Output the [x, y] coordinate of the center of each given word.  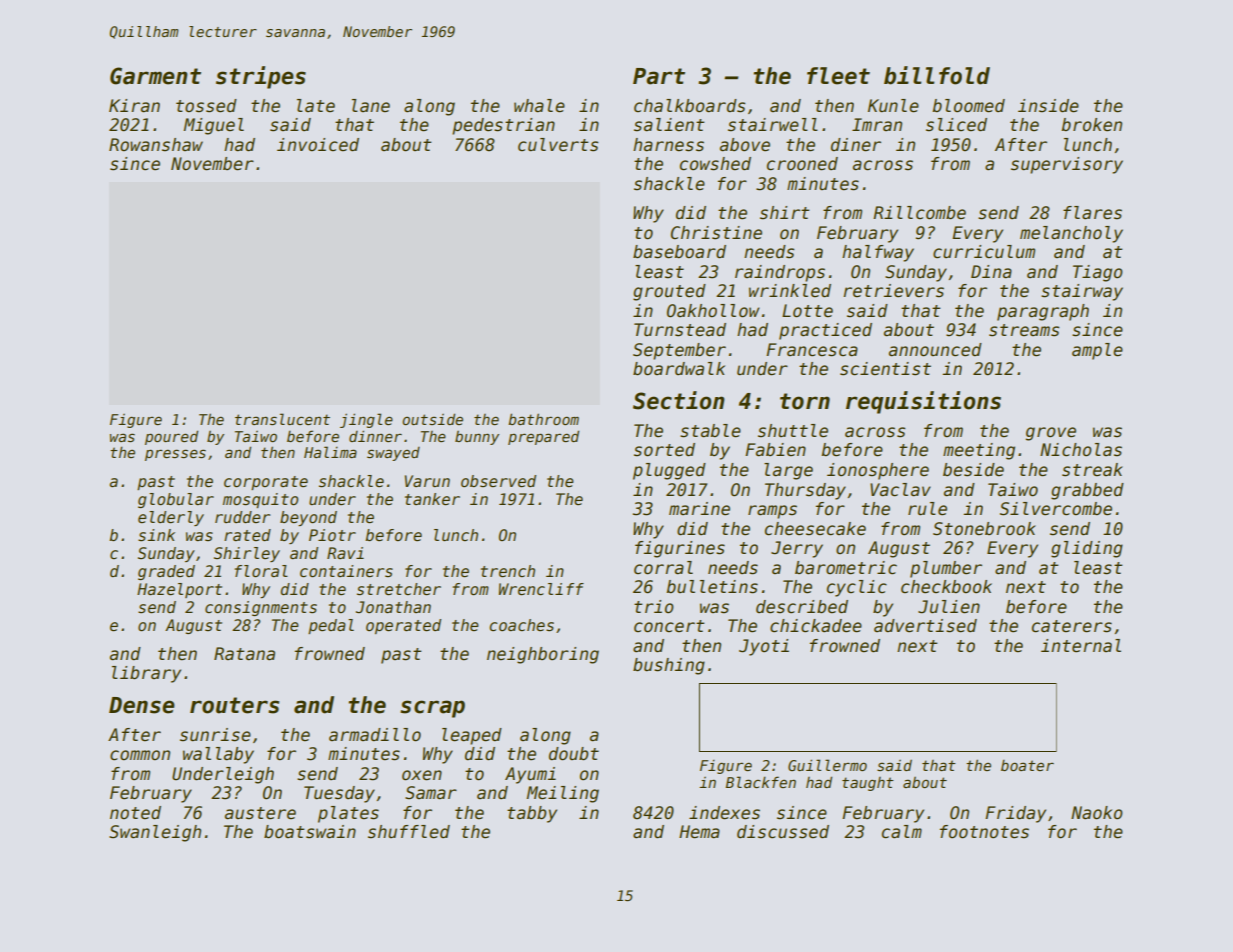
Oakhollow [713, 311]
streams [1024, 330]
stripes [261, 77]
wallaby [218, 755]
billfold [937, 75]
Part [659, 76]
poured [171, 437]
